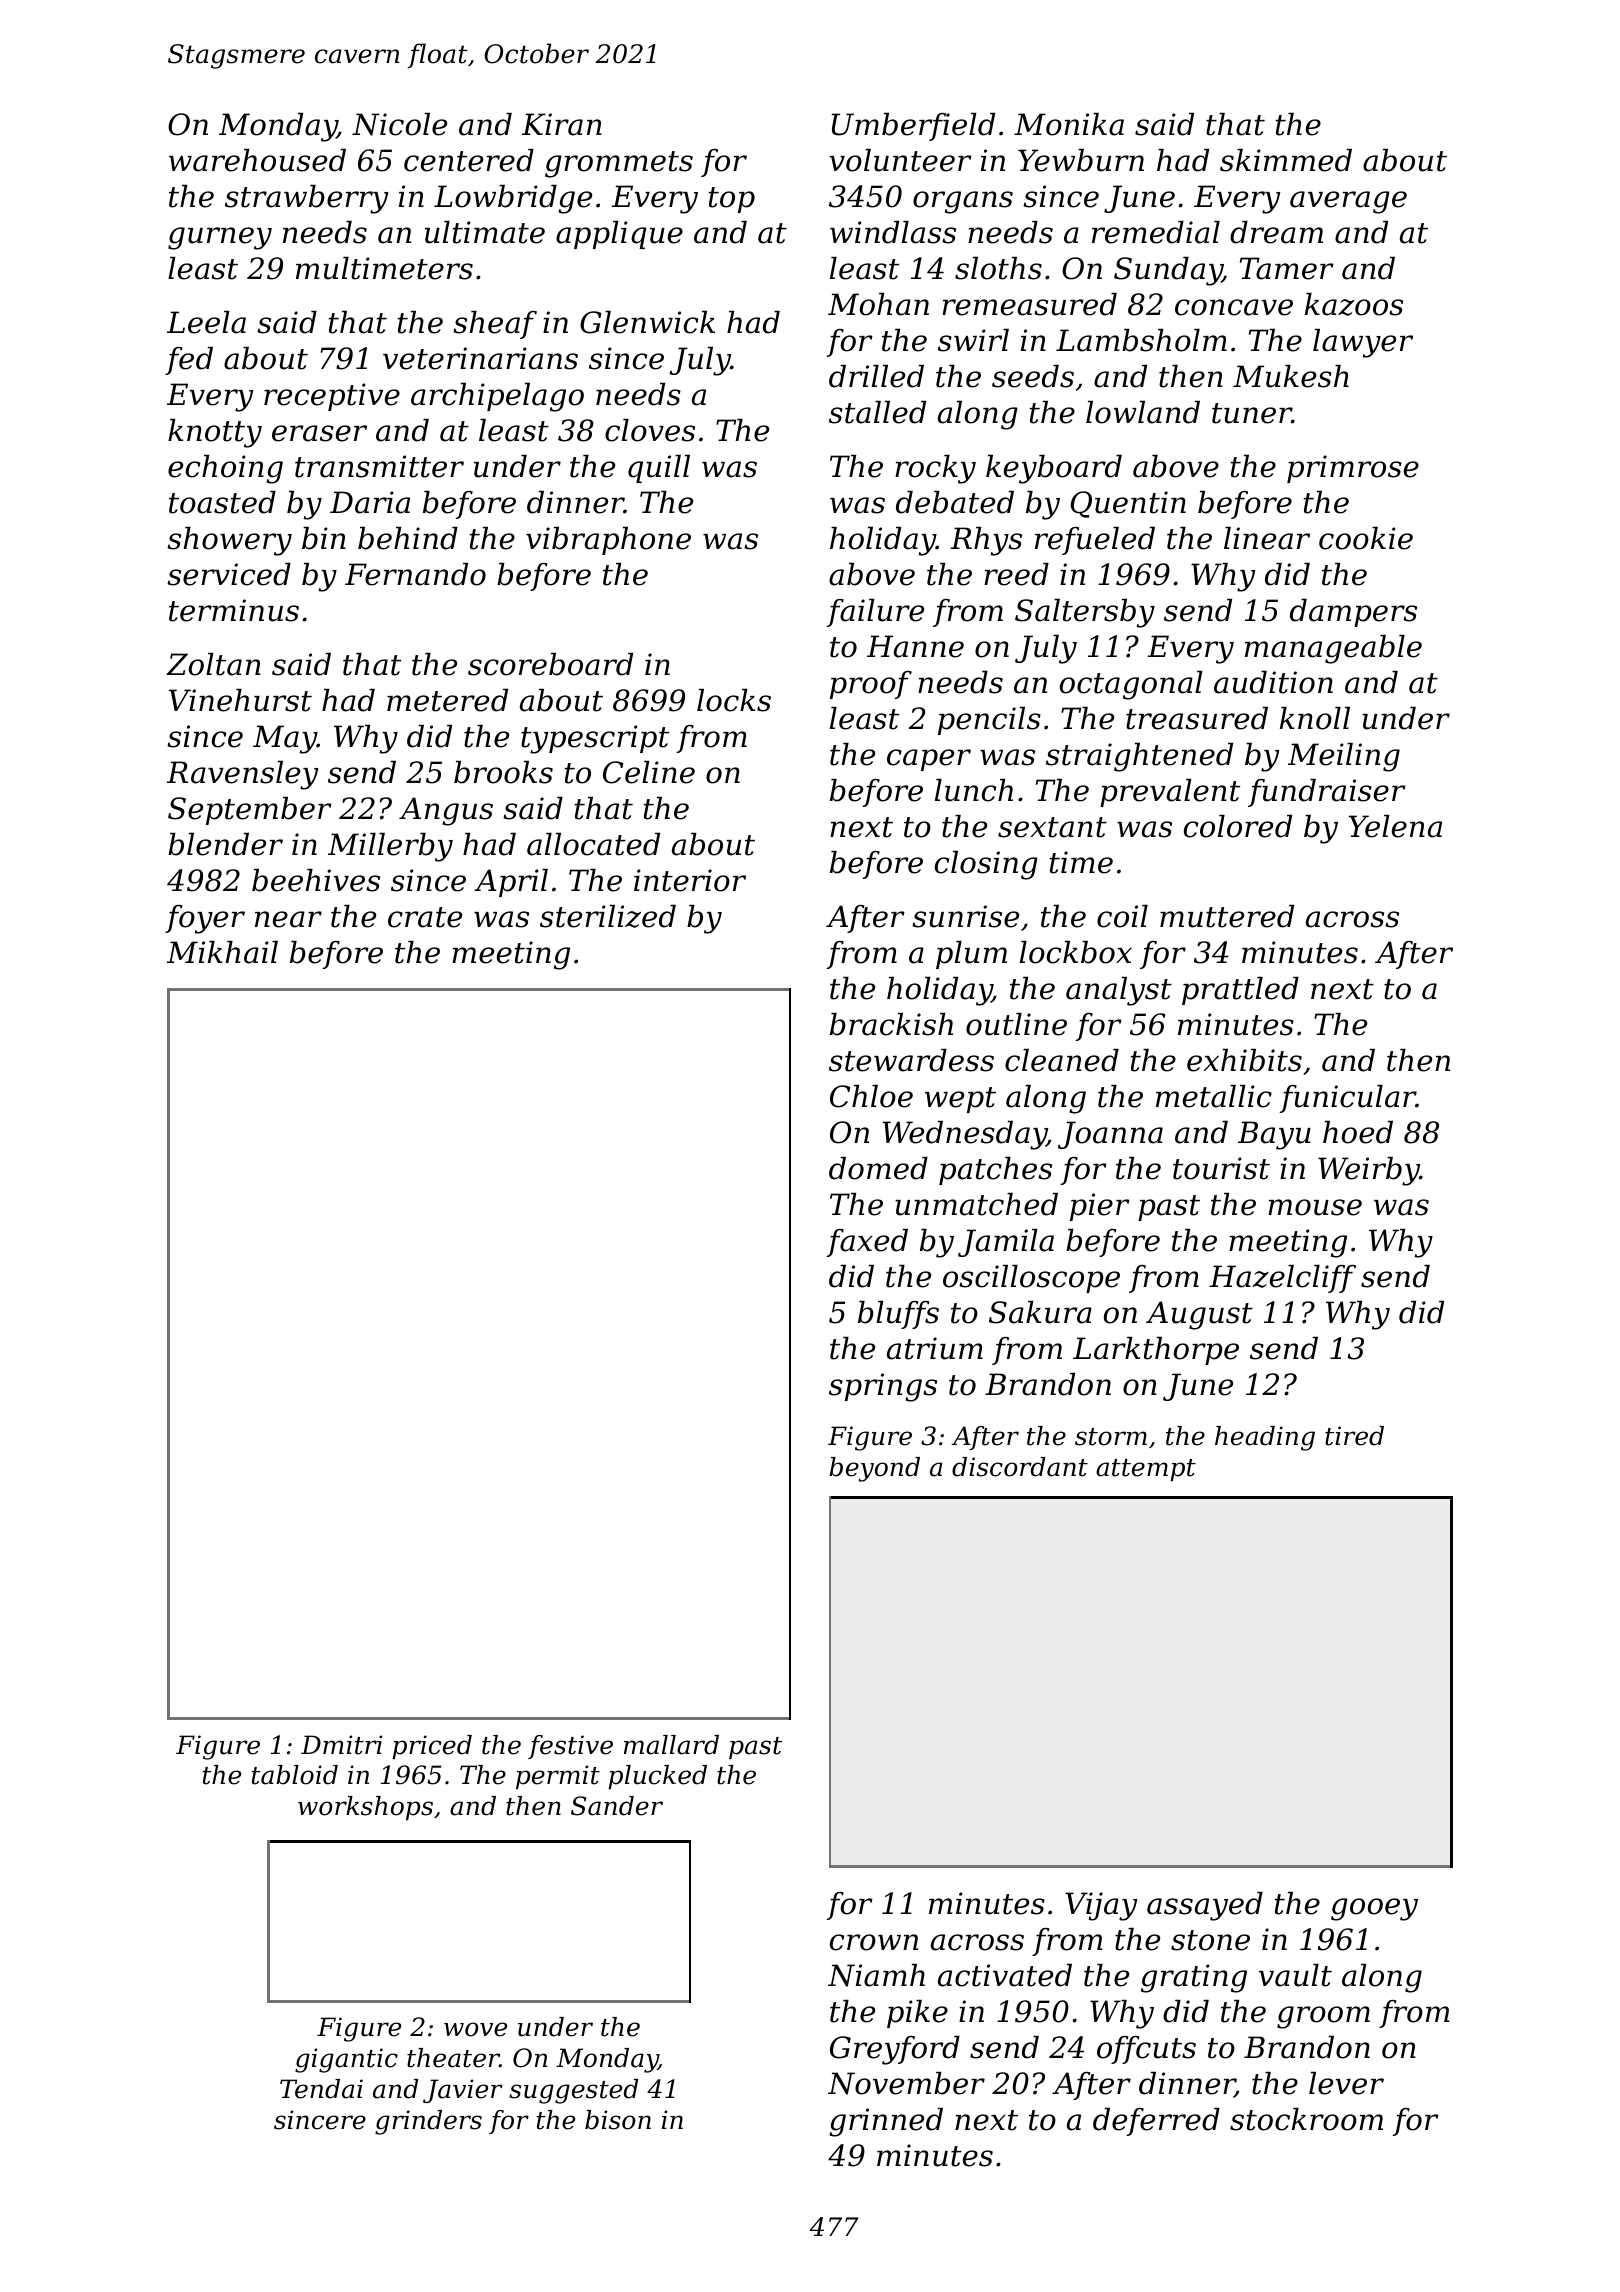  Describe the element at coordinates (341, 1745) in the document. I see `Dmitri` at that location.
